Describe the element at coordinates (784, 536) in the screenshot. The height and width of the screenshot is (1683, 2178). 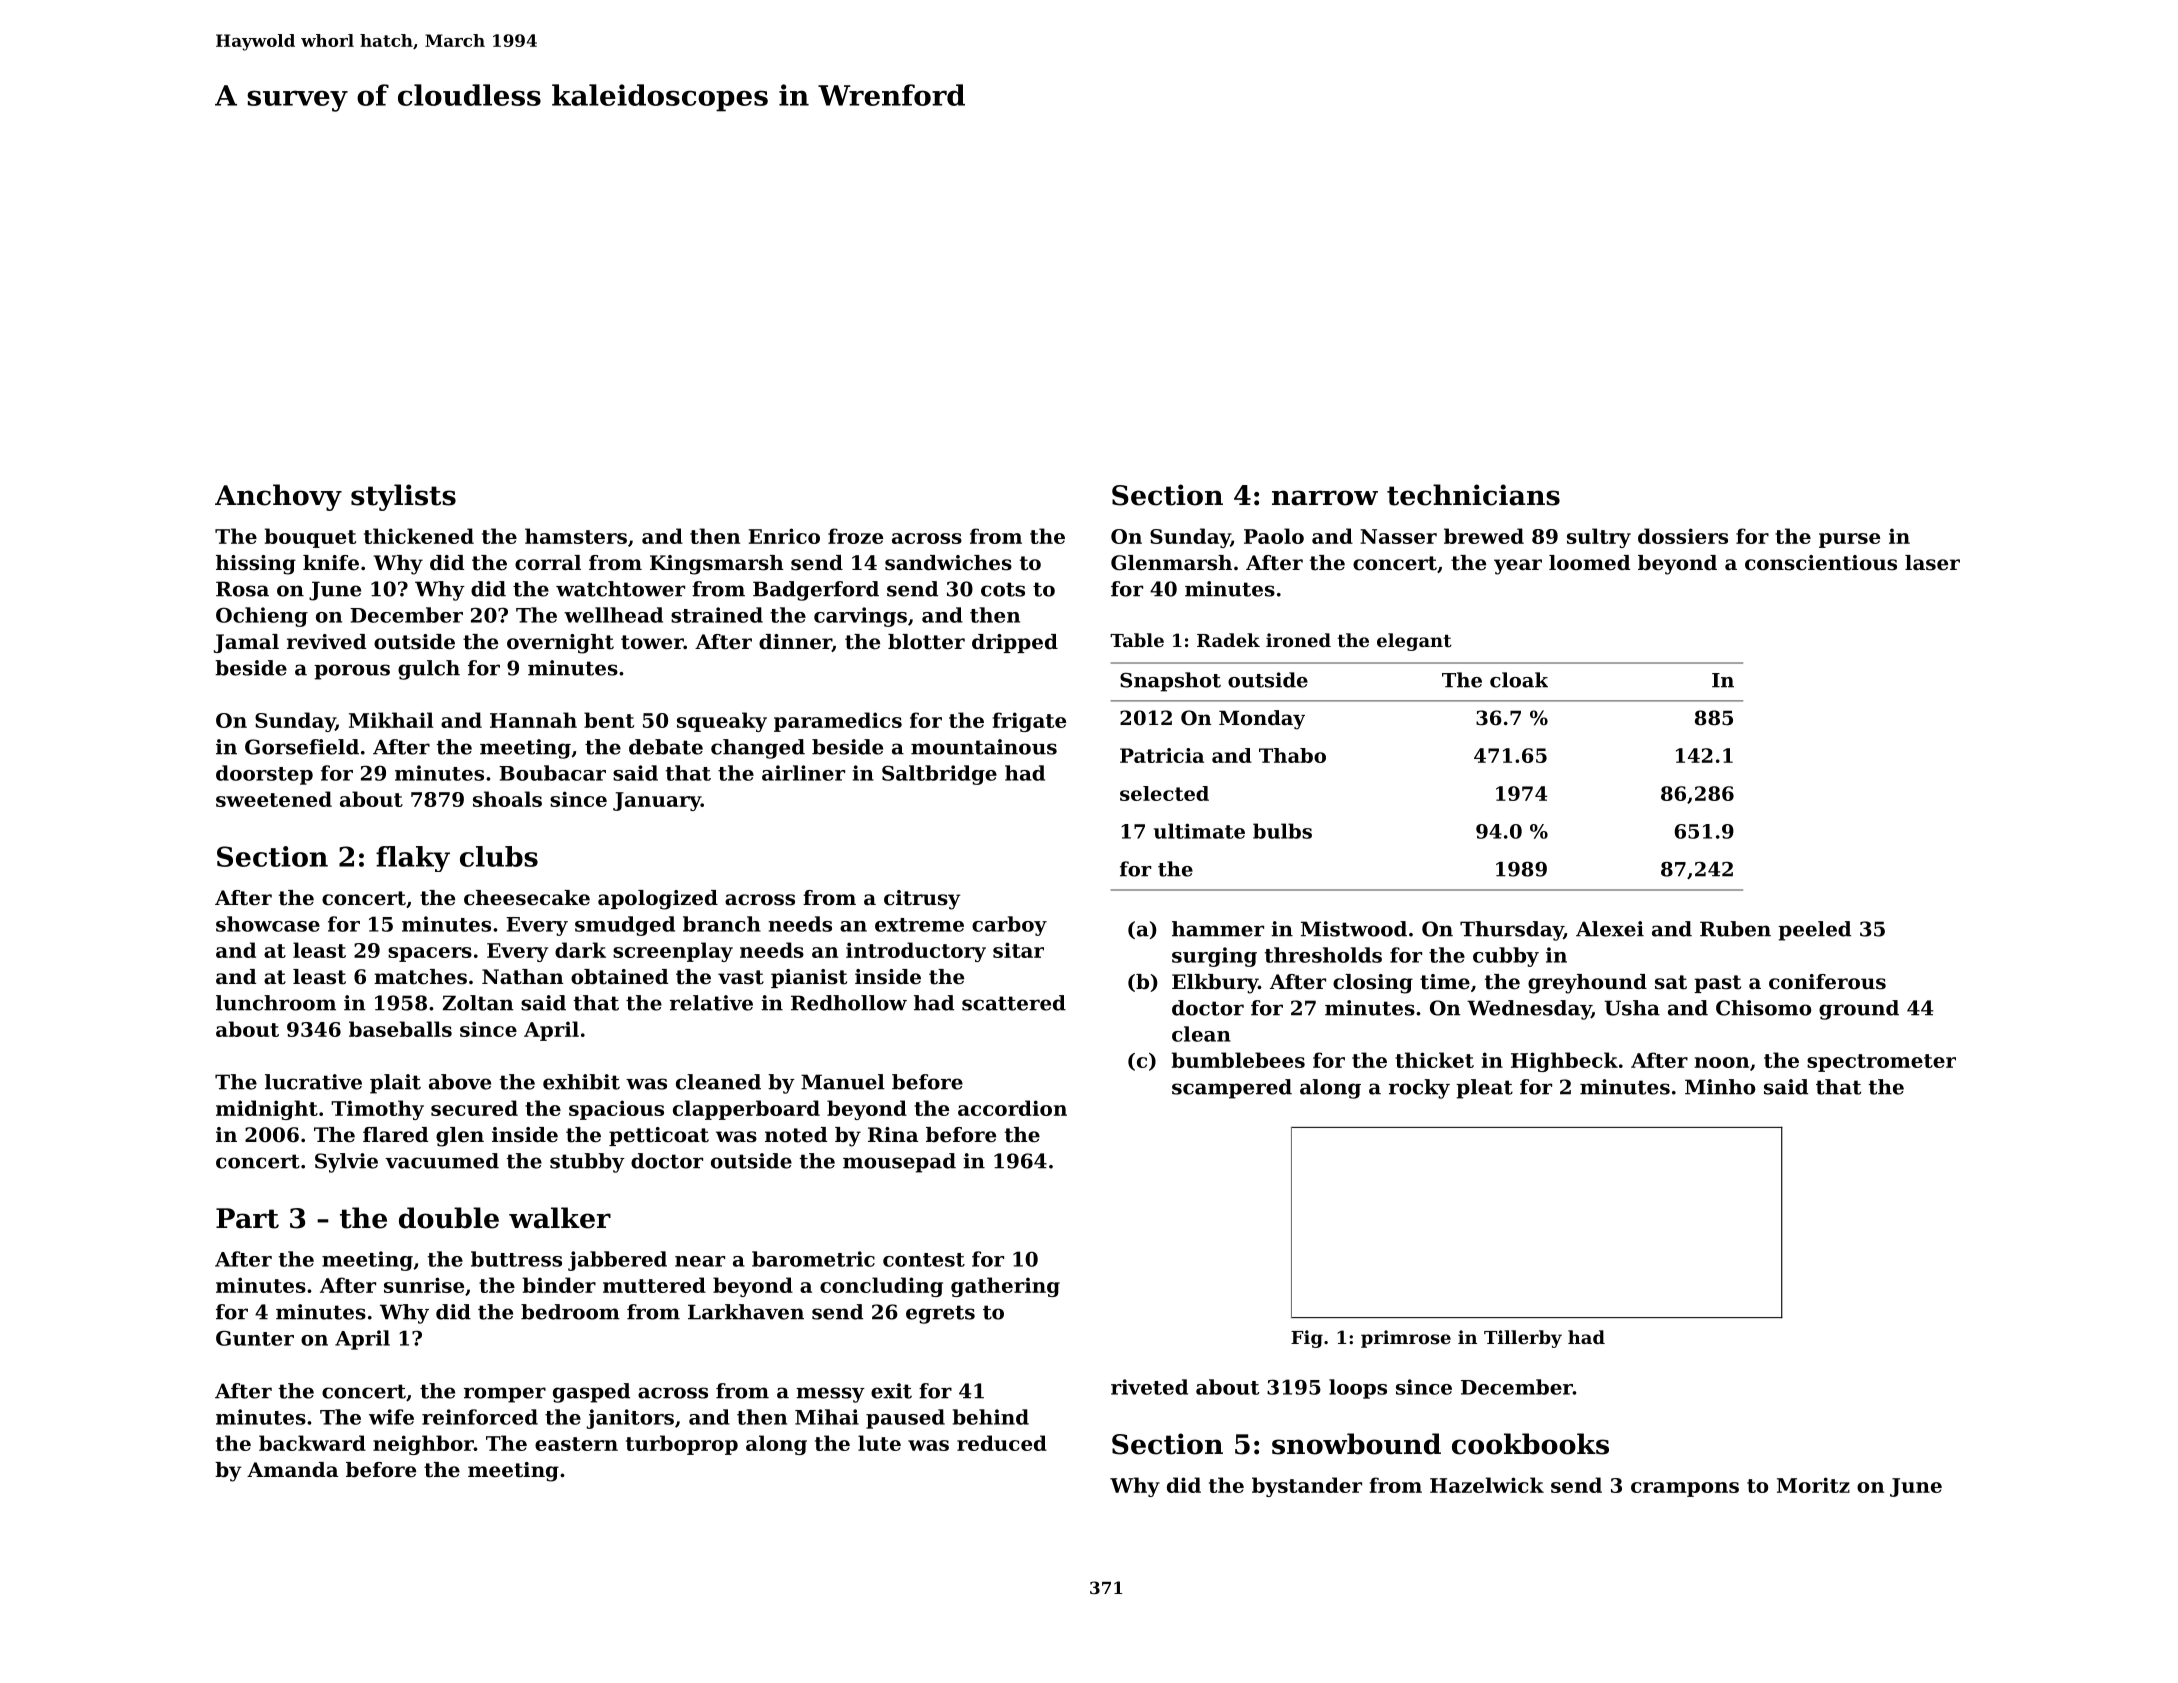
I see `Enrico` at that location.
